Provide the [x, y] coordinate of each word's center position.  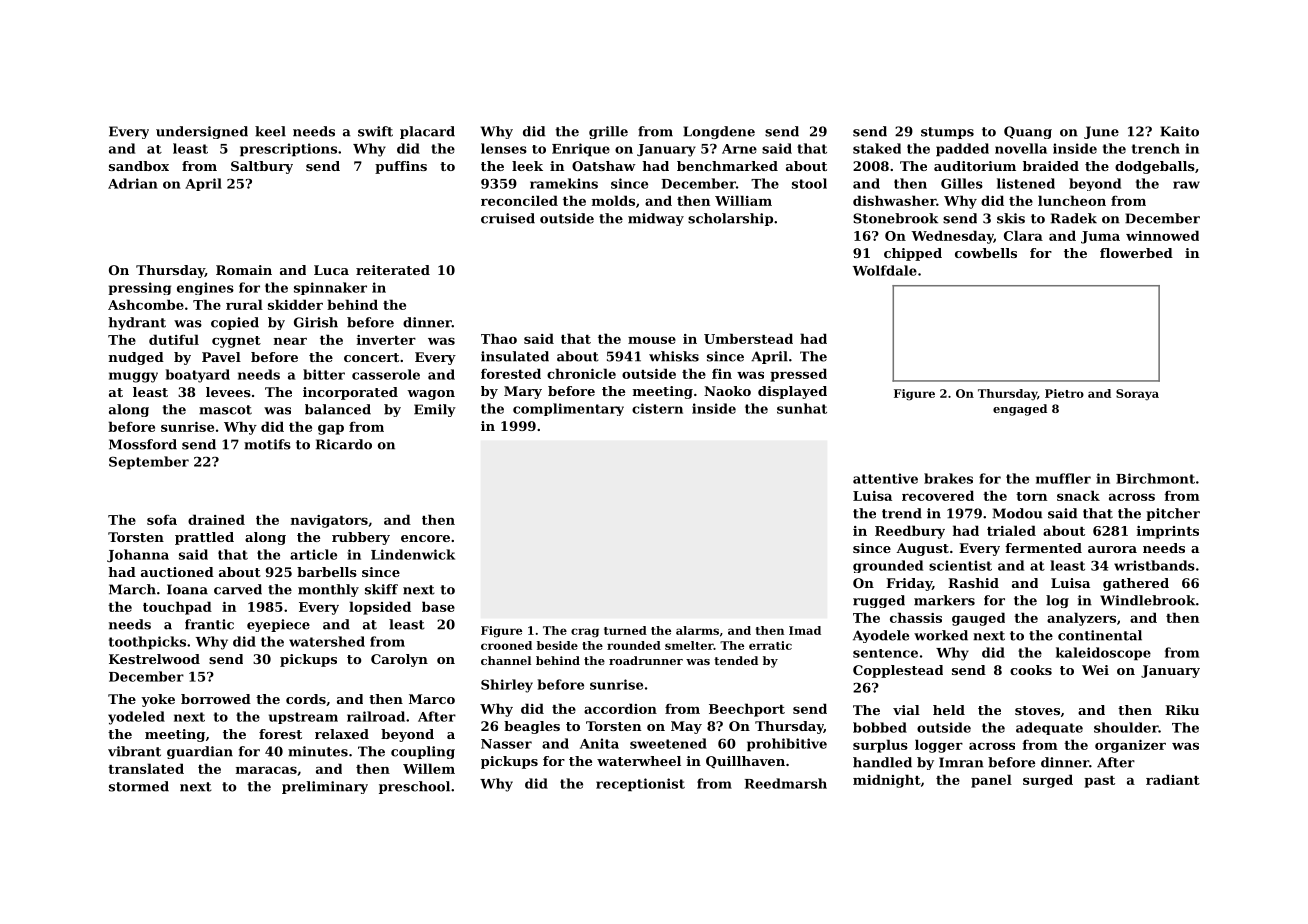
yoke [158, 700]
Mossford [143, 444]
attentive [885, 478]
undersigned [202, 132]
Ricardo [344, 444]
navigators [329, 521]
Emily [435, 410]
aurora [1112, 549]
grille [608, 132]
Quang [1028, 132]
